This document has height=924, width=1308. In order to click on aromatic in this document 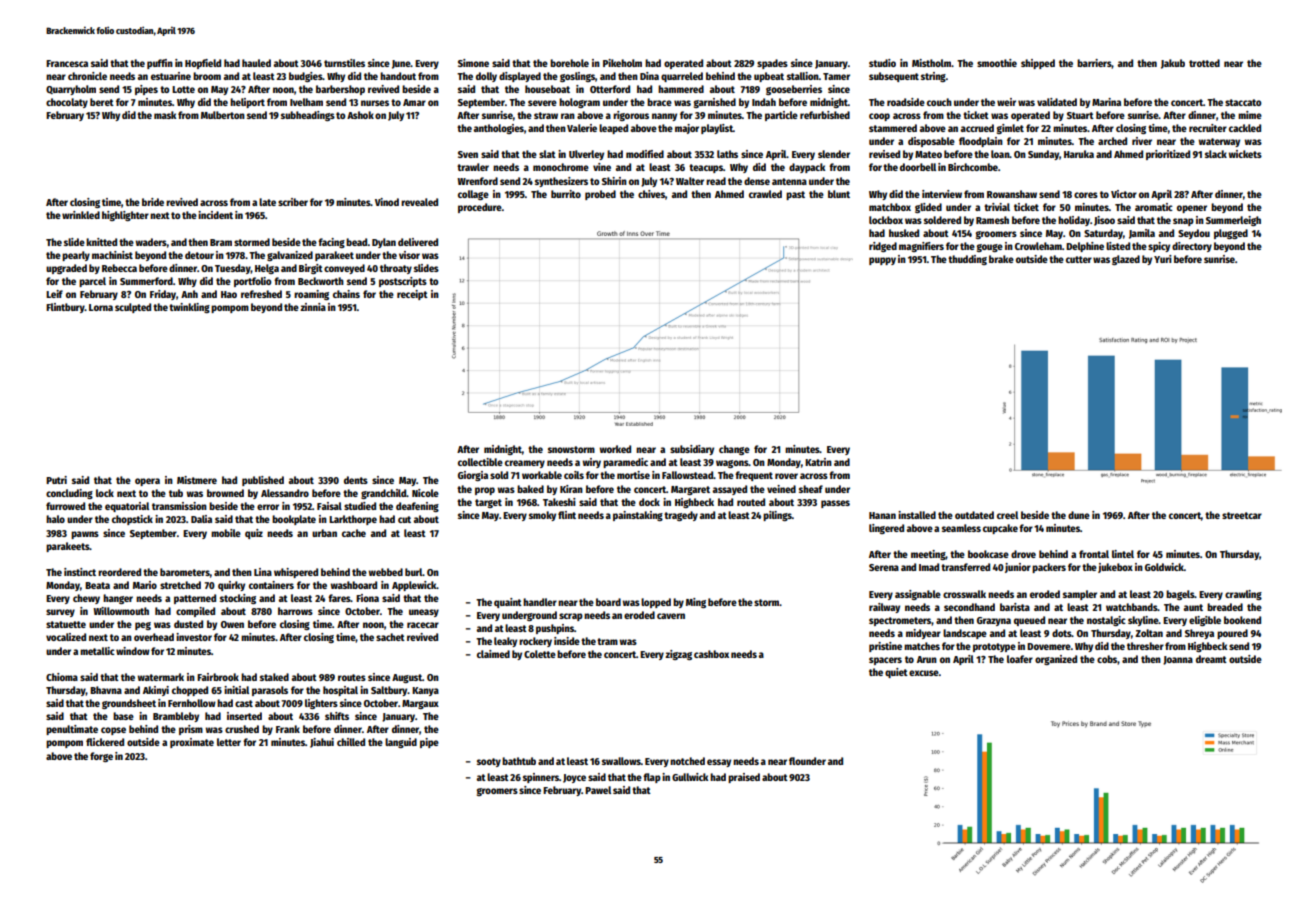, I will do `click(1154, 207)`.
